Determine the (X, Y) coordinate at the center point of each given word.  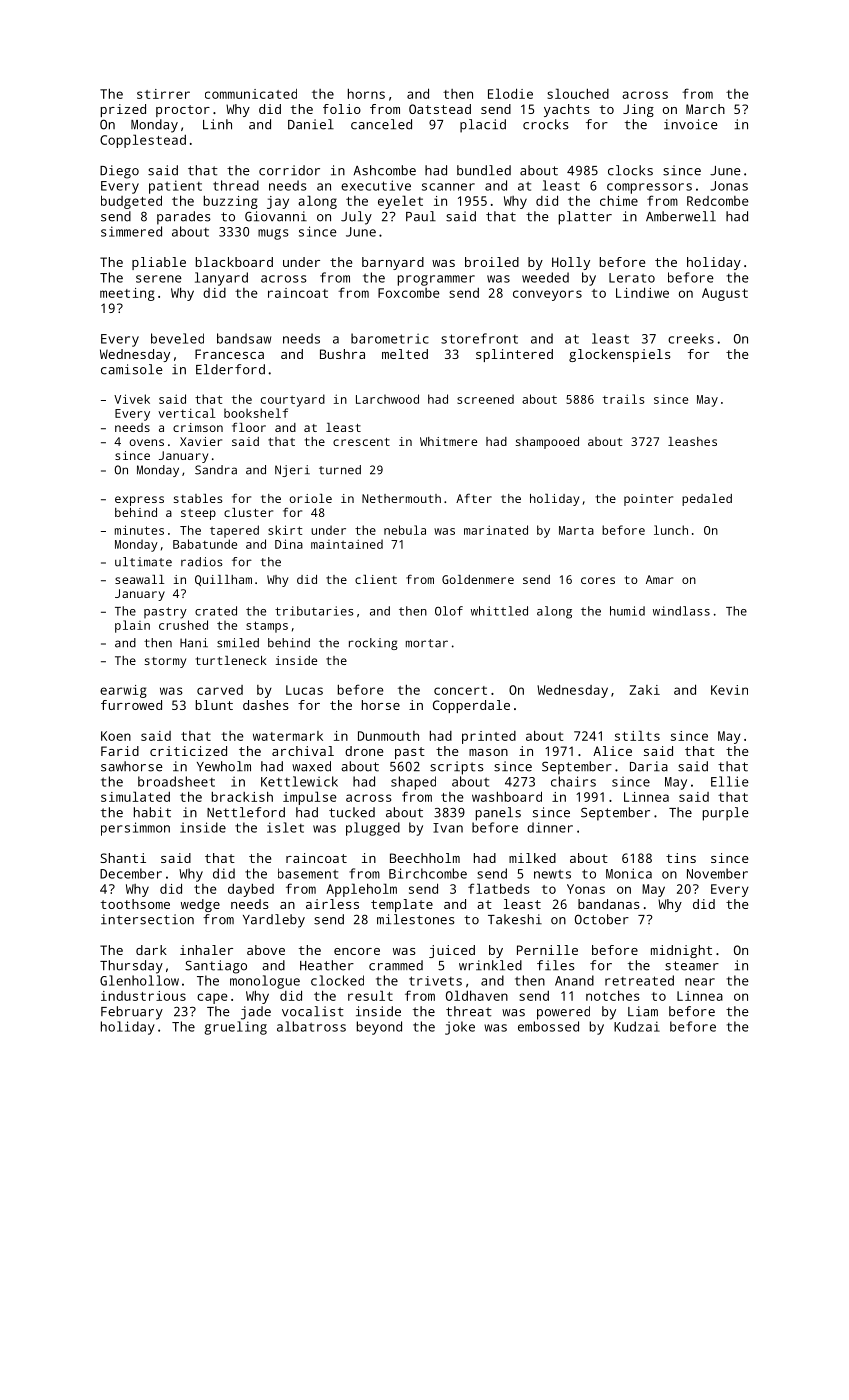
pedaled (707, 500)
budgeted (131, 202)
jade (256, 1013)
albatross (311, 1026)
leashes (692, 441)
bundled (484, 170)
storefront (479, 338)
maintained (347, 544)
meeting (127, 294)
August (725, 294)
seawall (139, 579)
